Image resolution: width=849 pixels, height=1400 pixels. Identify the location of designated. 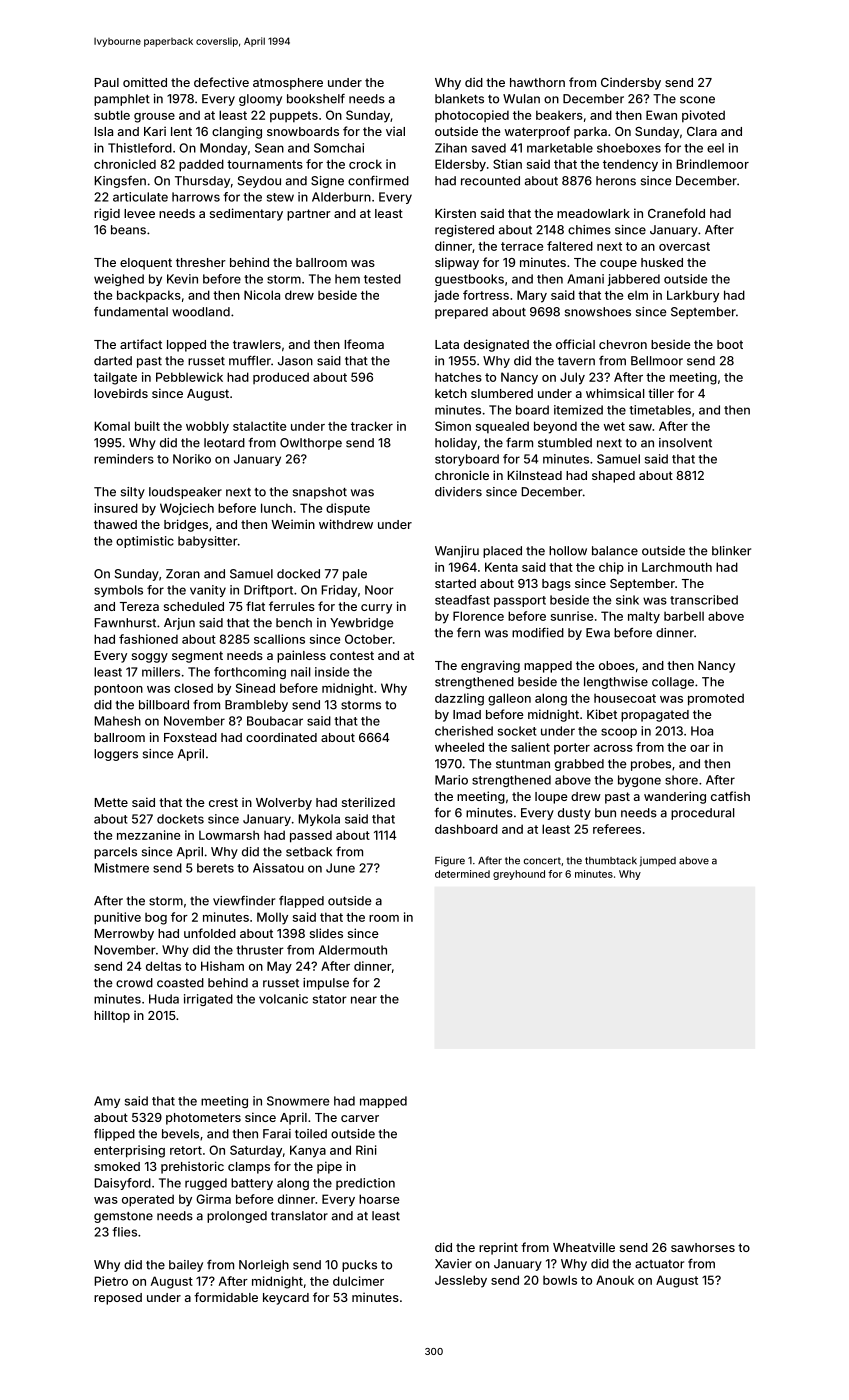
(496, 345).
